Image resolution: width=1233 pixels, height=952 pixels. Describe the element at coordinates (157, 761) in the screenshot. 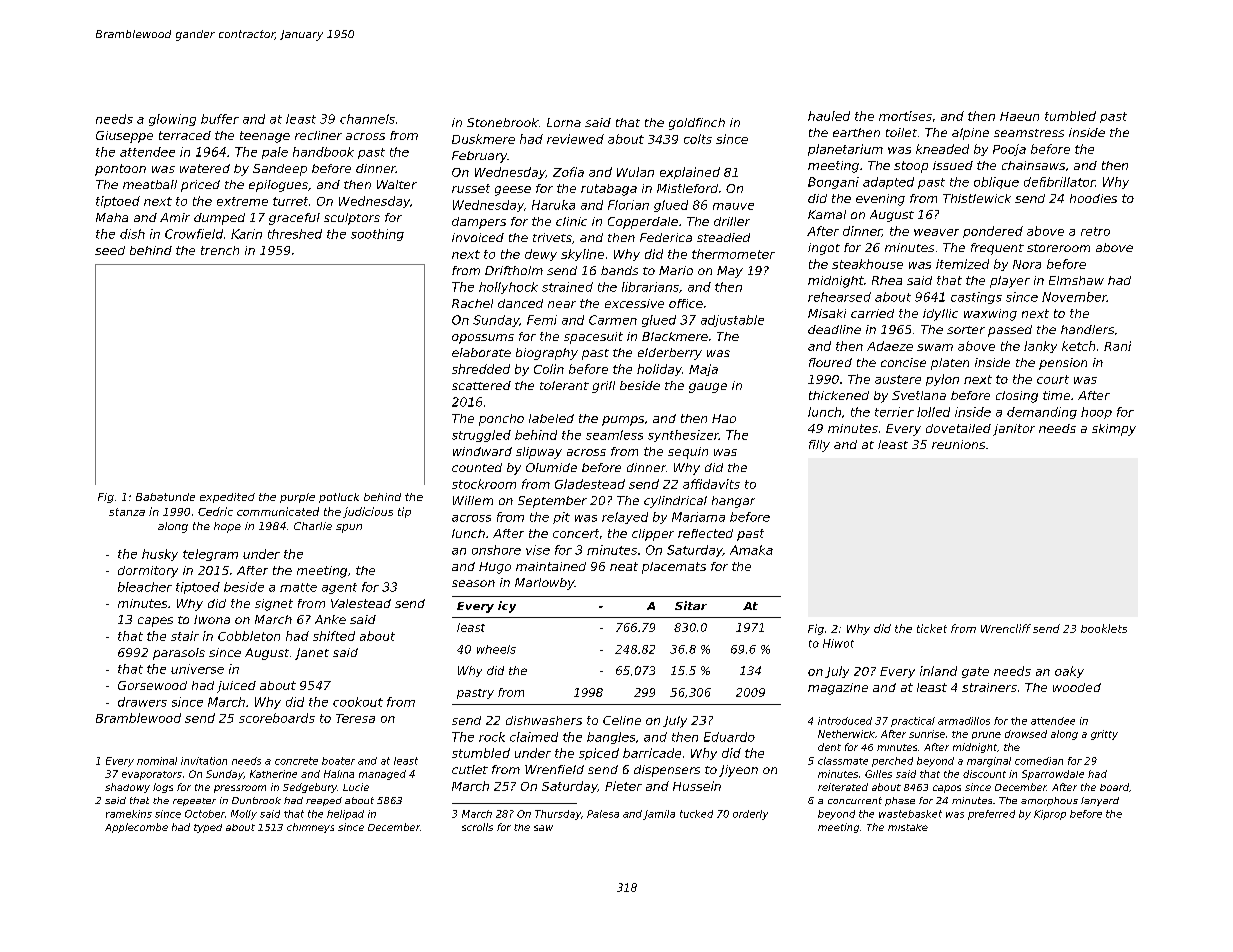

I see `nominal` at that location.
